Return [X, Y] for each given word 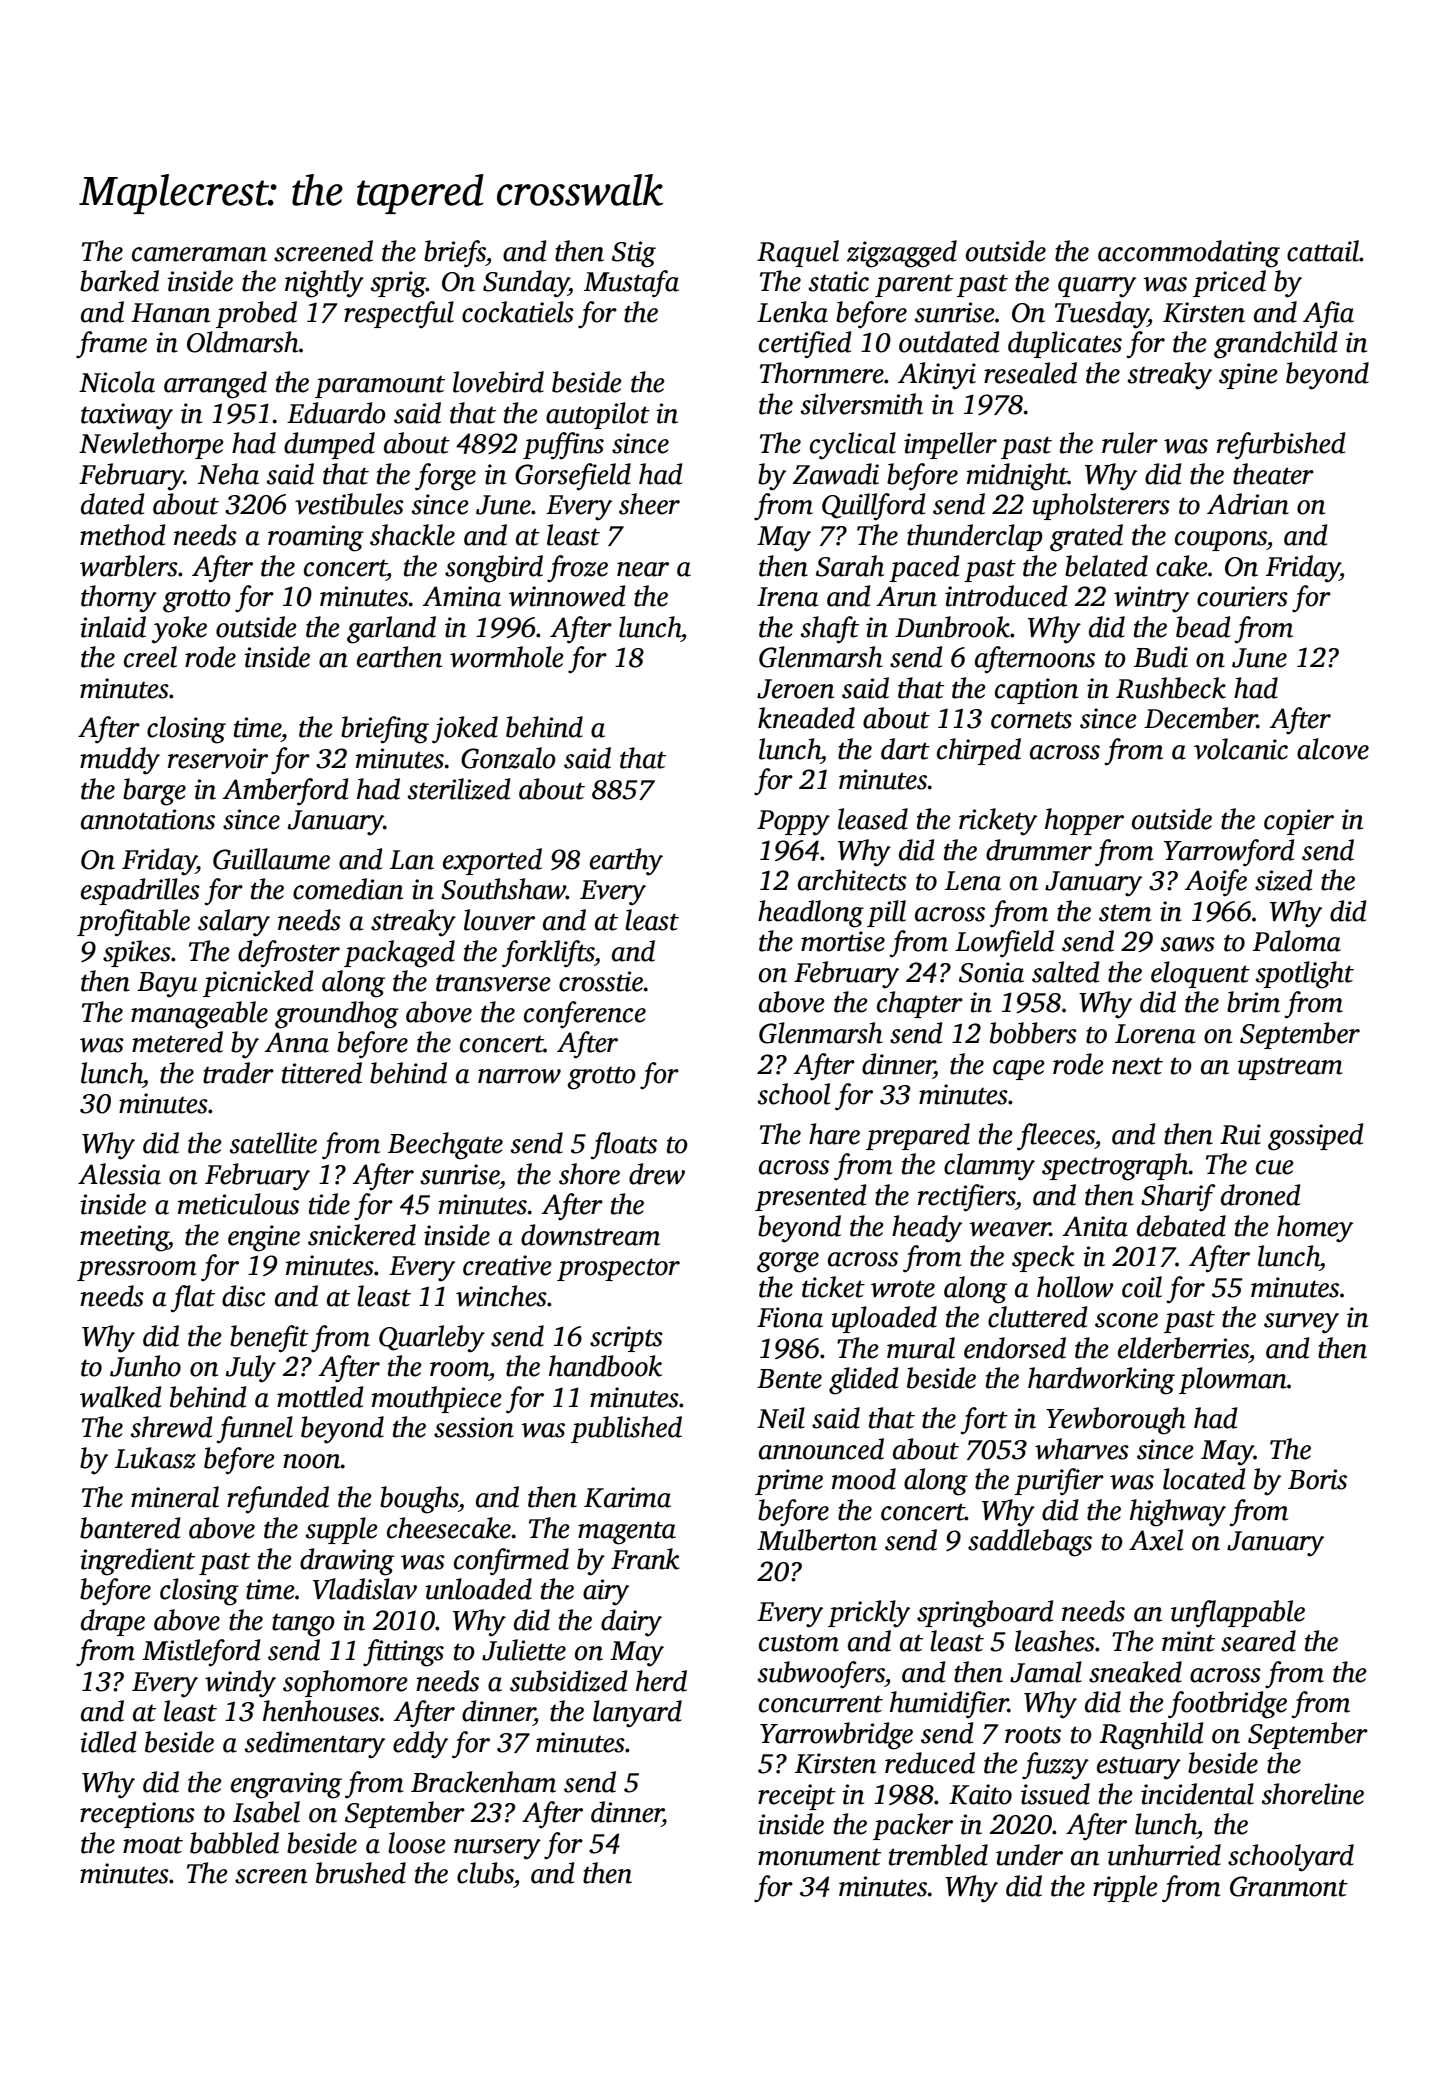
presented [811, 1197]
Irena [787, 597]
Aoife [1216, 883]
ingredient [137, 1562]
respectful [399, 315]
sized [1284, 880]
